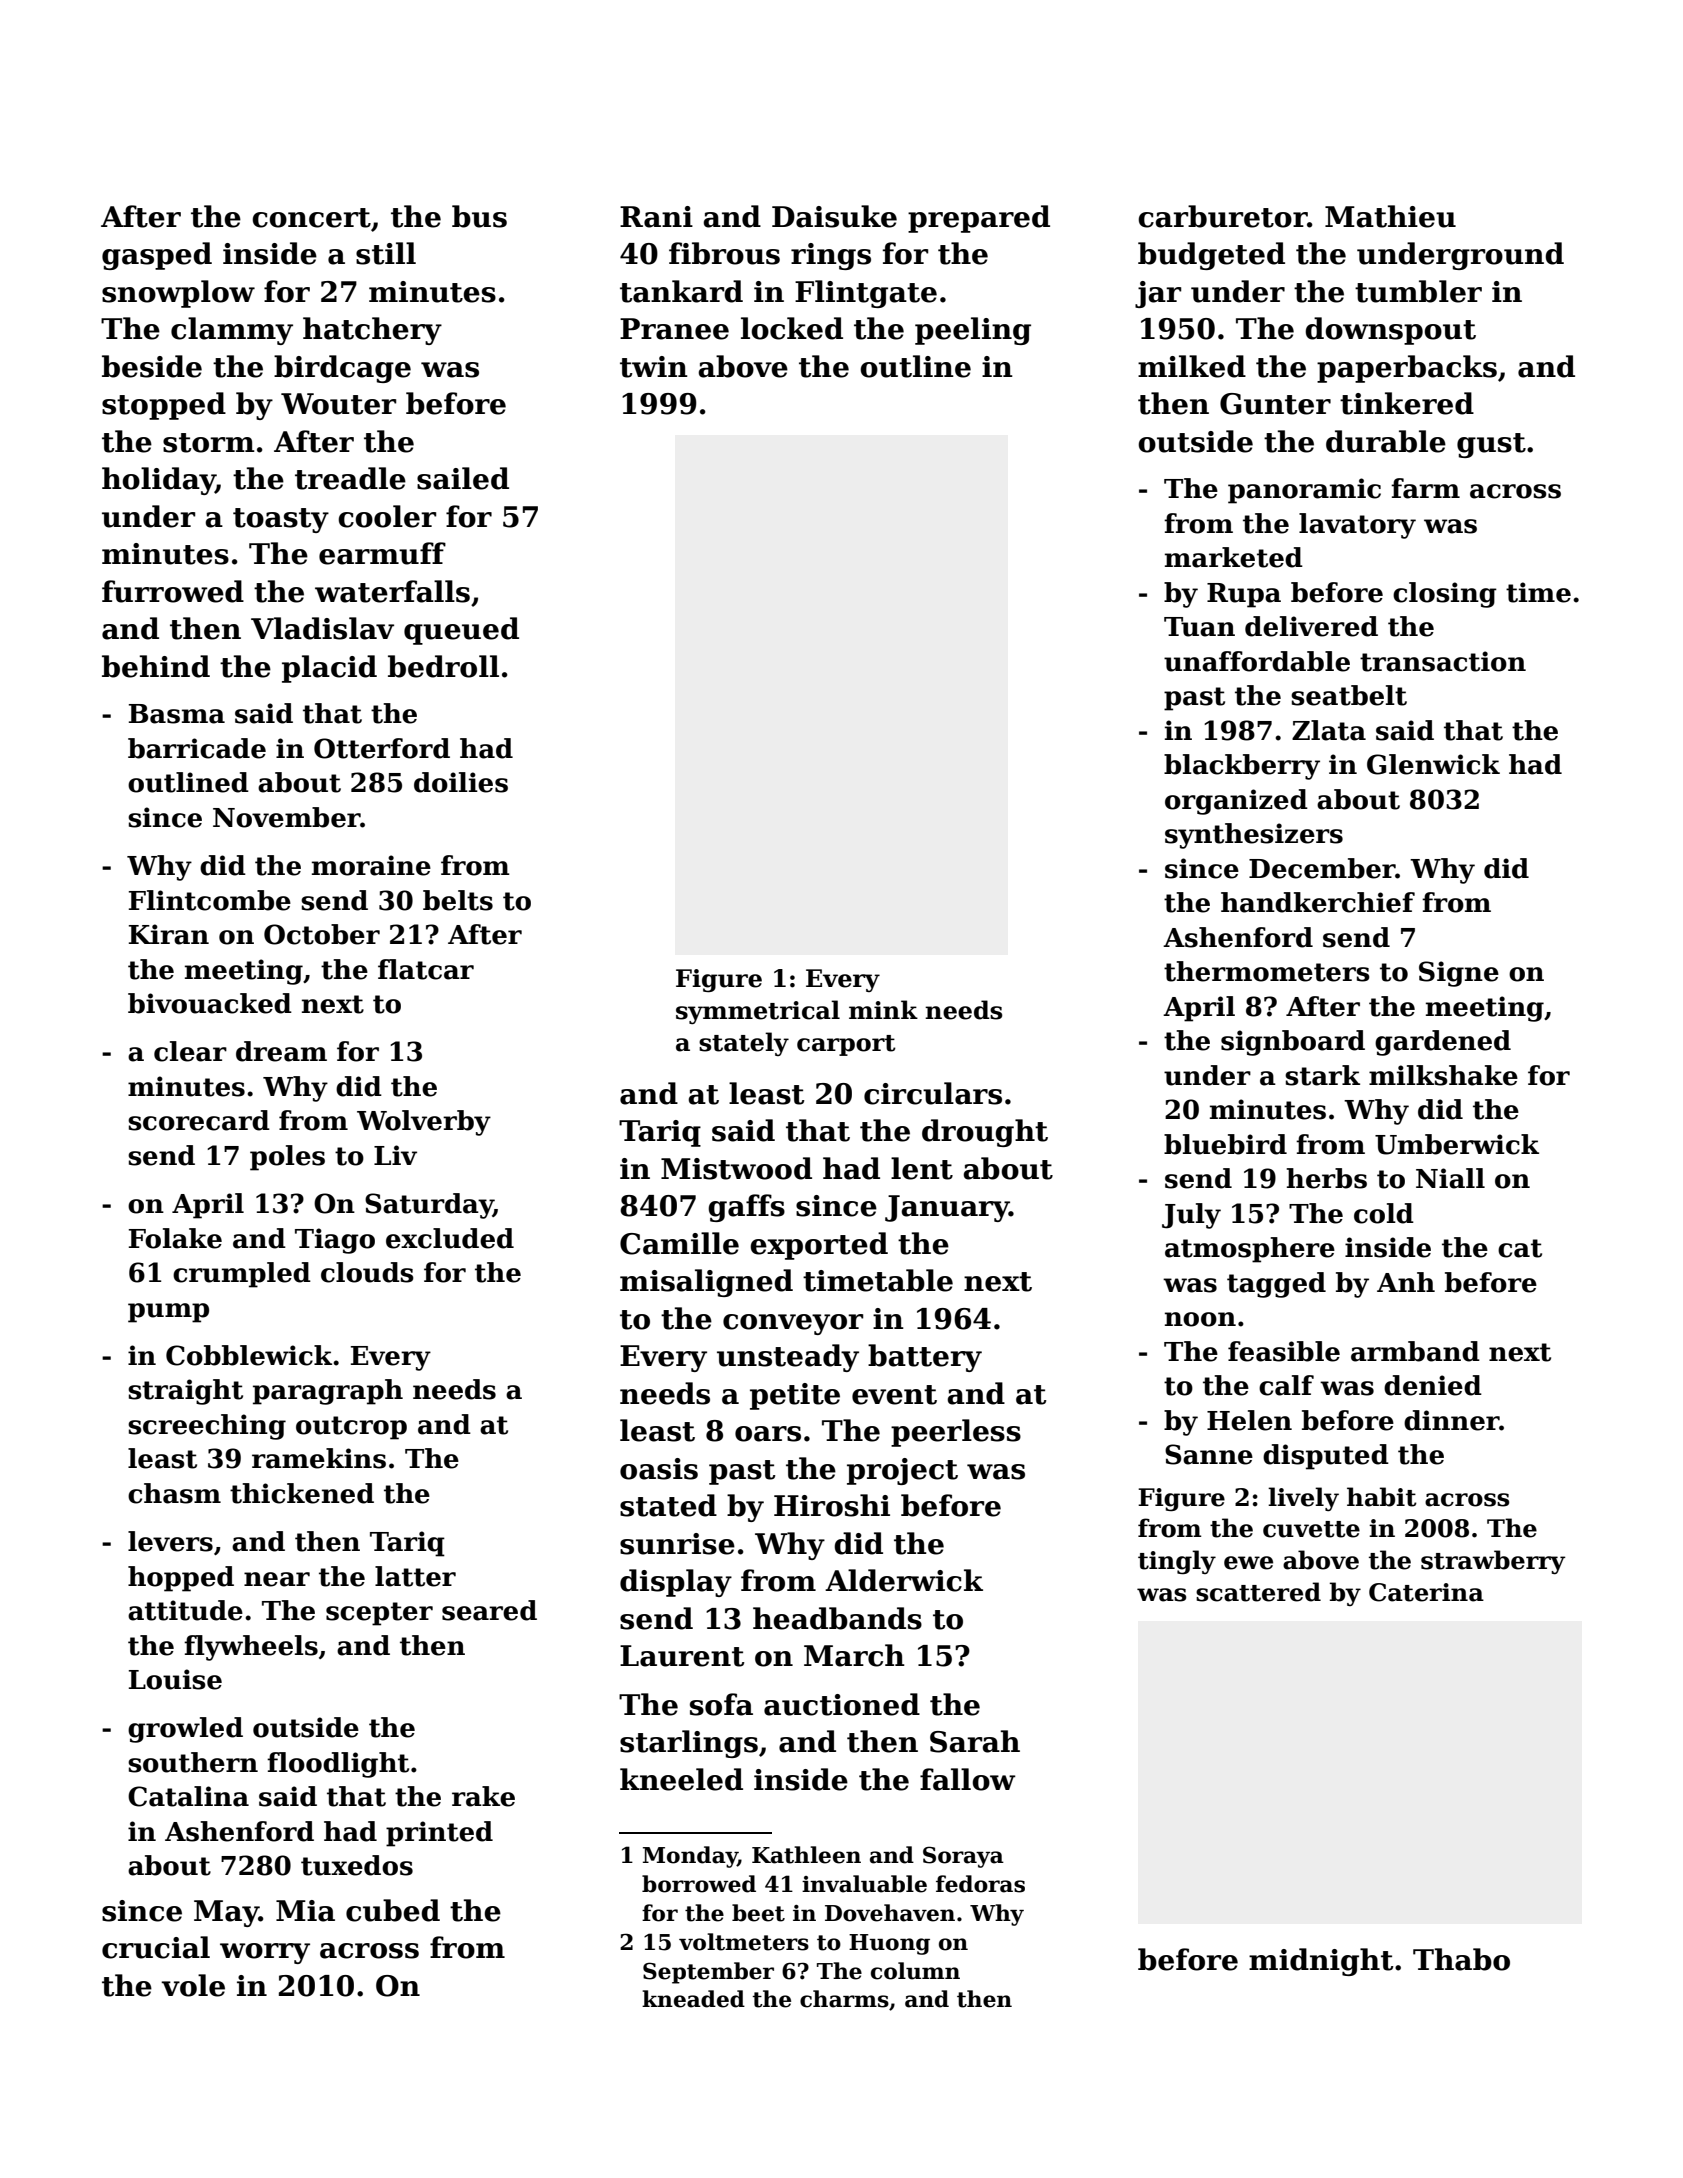  What do you see at coordinates (1304, 491) in the page?
I see `panoramic` at bounding box center [1304, 491].
